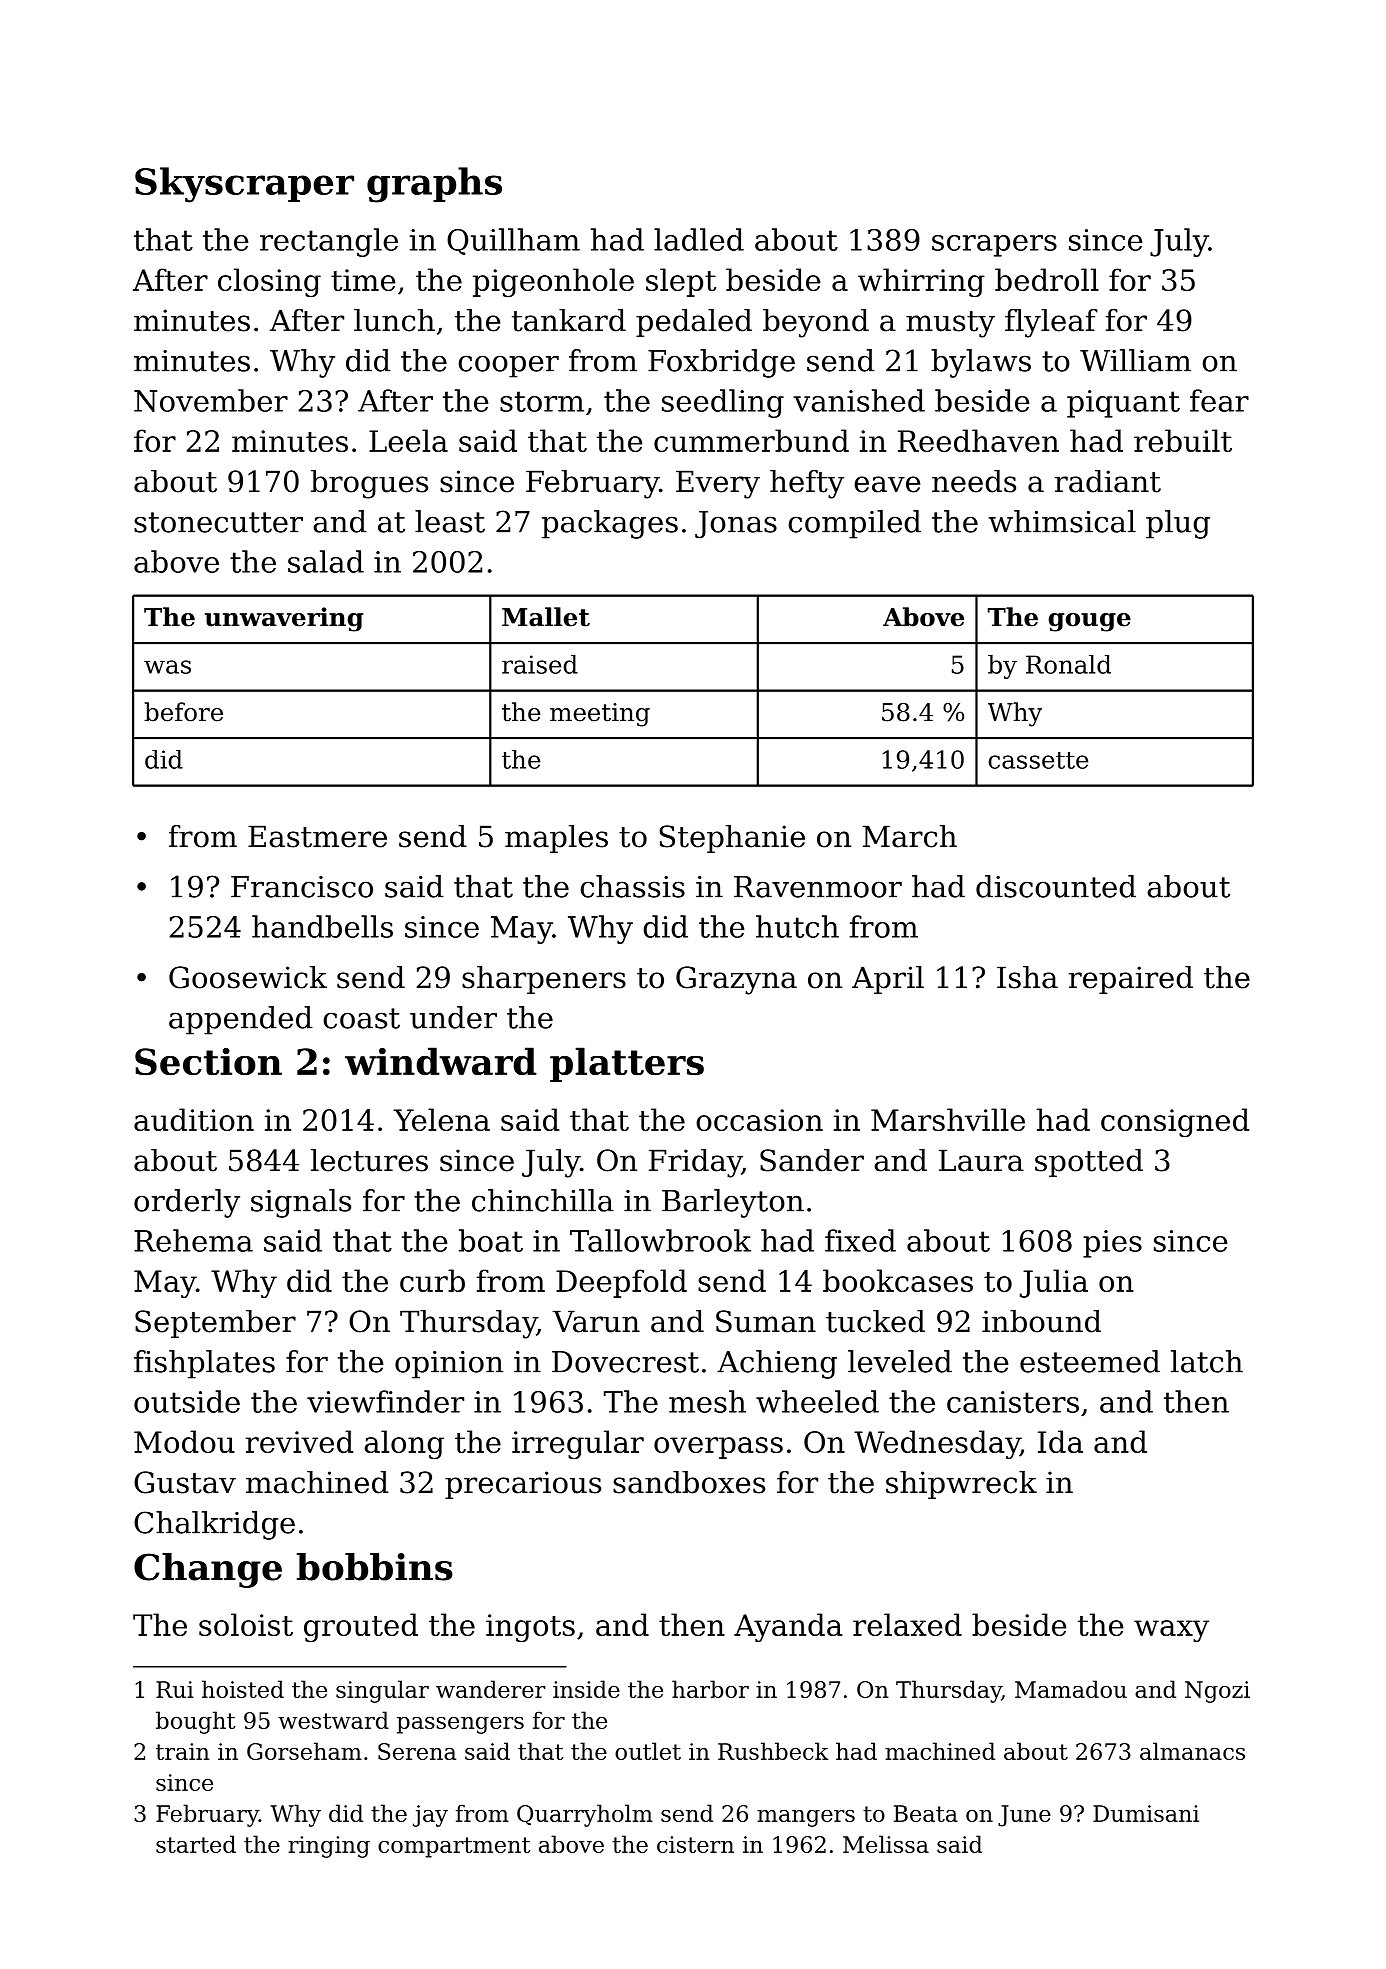  Describe the element at coordinates (699, 239) in the screenshot. I see `ladled` at that location.
